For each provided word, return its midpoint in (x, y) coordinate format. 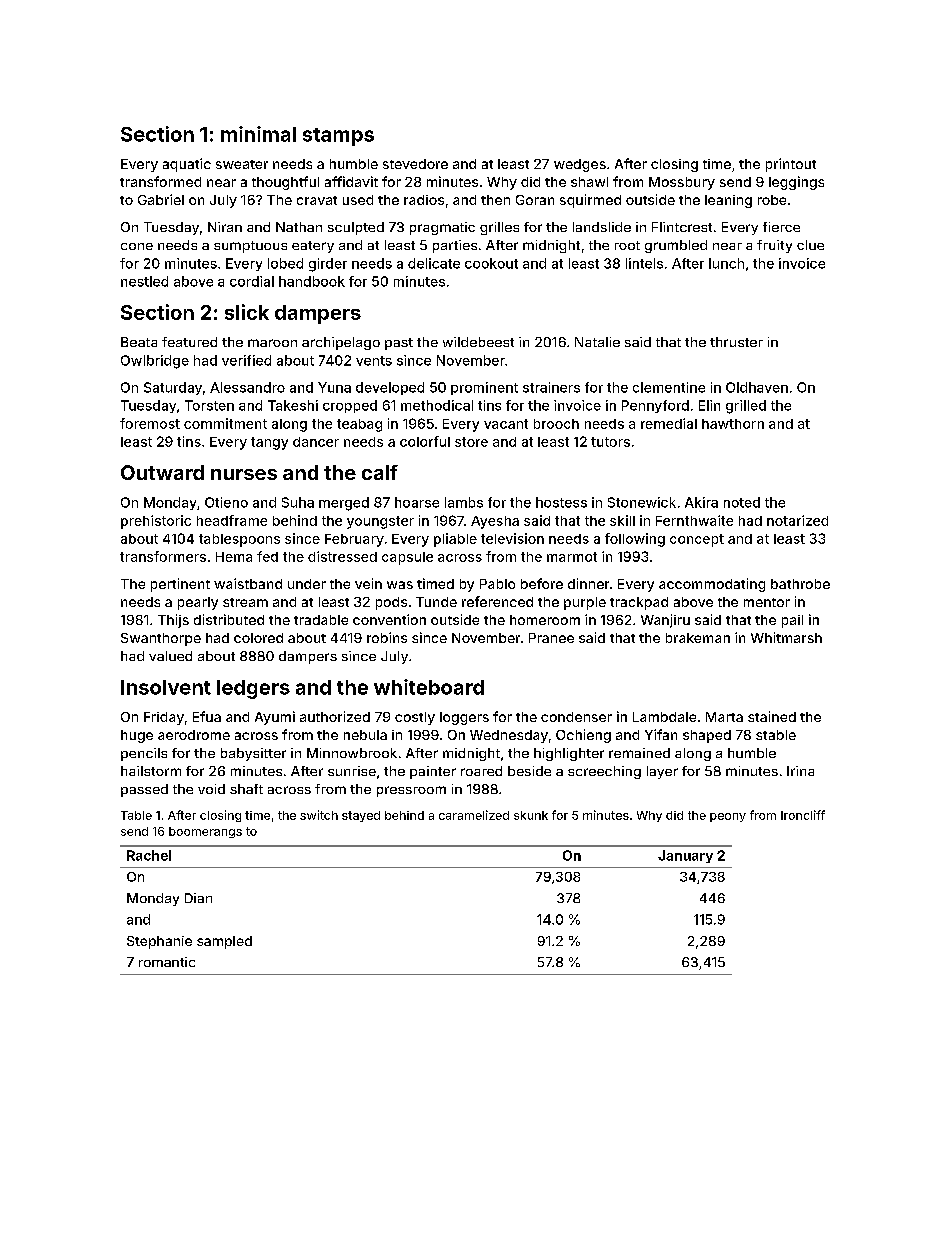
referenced (497, 601)
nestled (144, 281)
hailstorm (151, 771)
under (307, 584)
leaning (728, 201)
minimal (258, 134)
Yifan (661, 734)
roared (481, 771)
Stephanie (159, 942)
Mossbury (682, 183)
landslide (602, 227)
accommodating (712, 585)
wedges (580, 165)
